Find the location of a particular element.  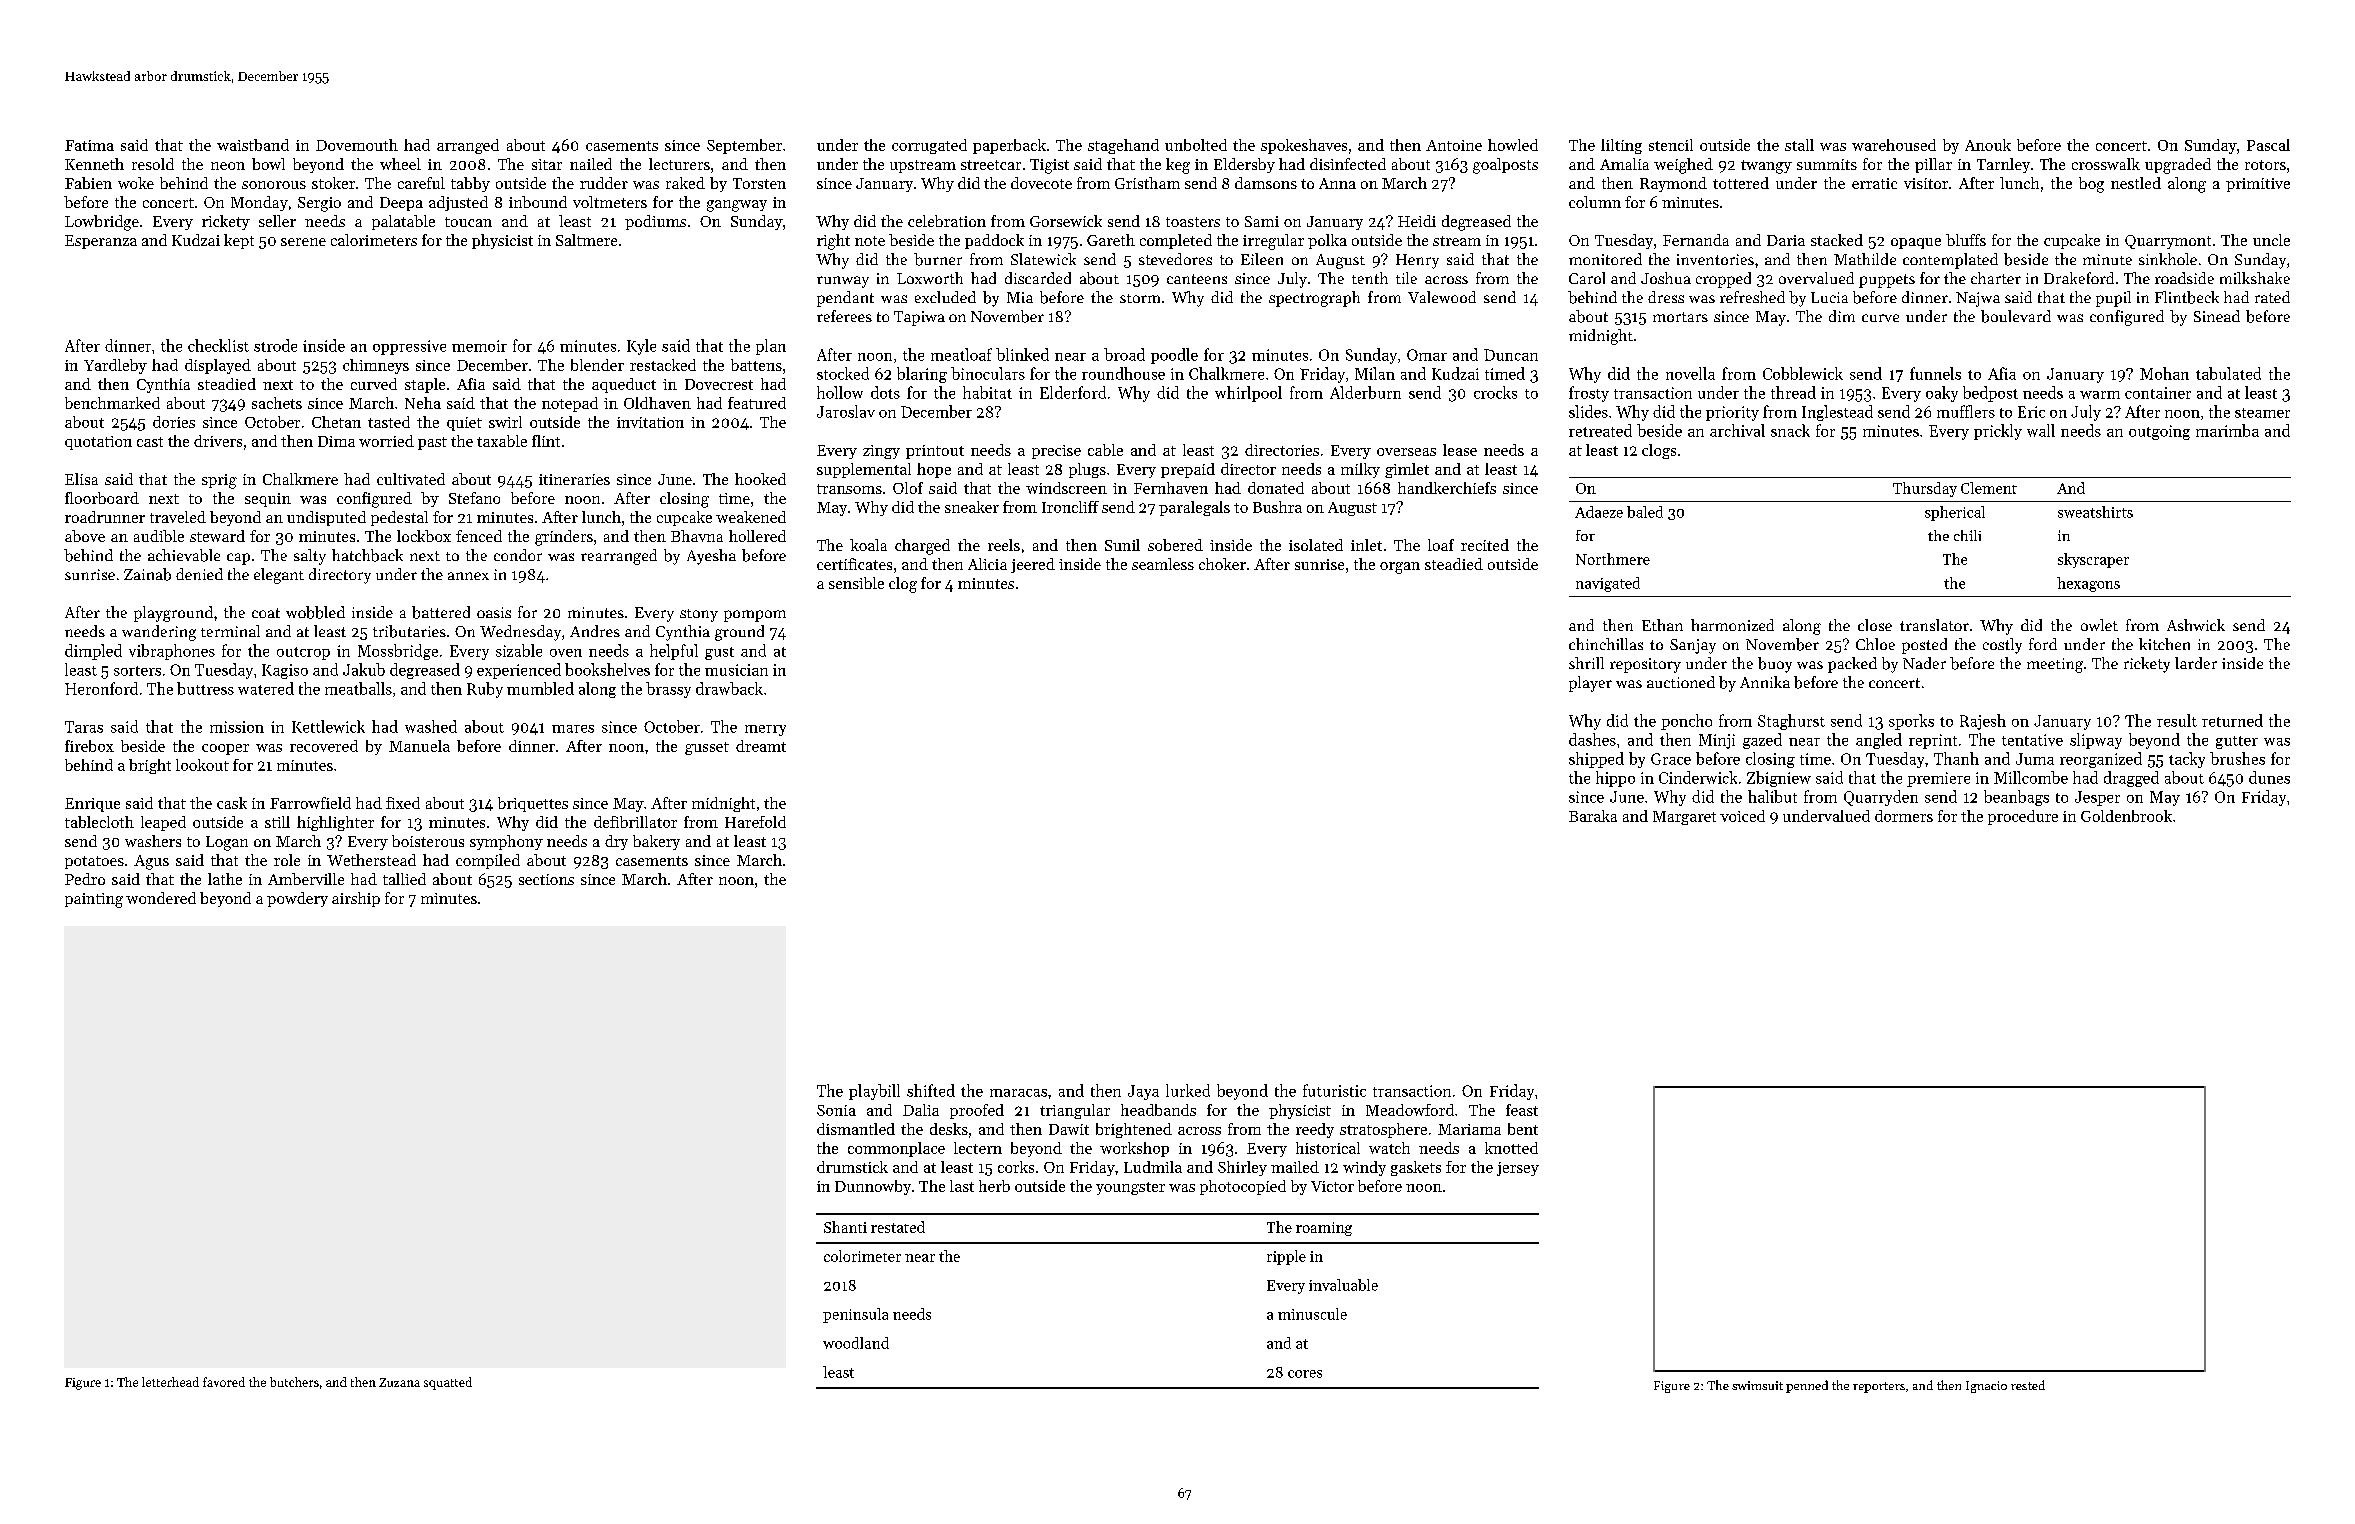

Dovemouth is located at coordinates (357, 145).
